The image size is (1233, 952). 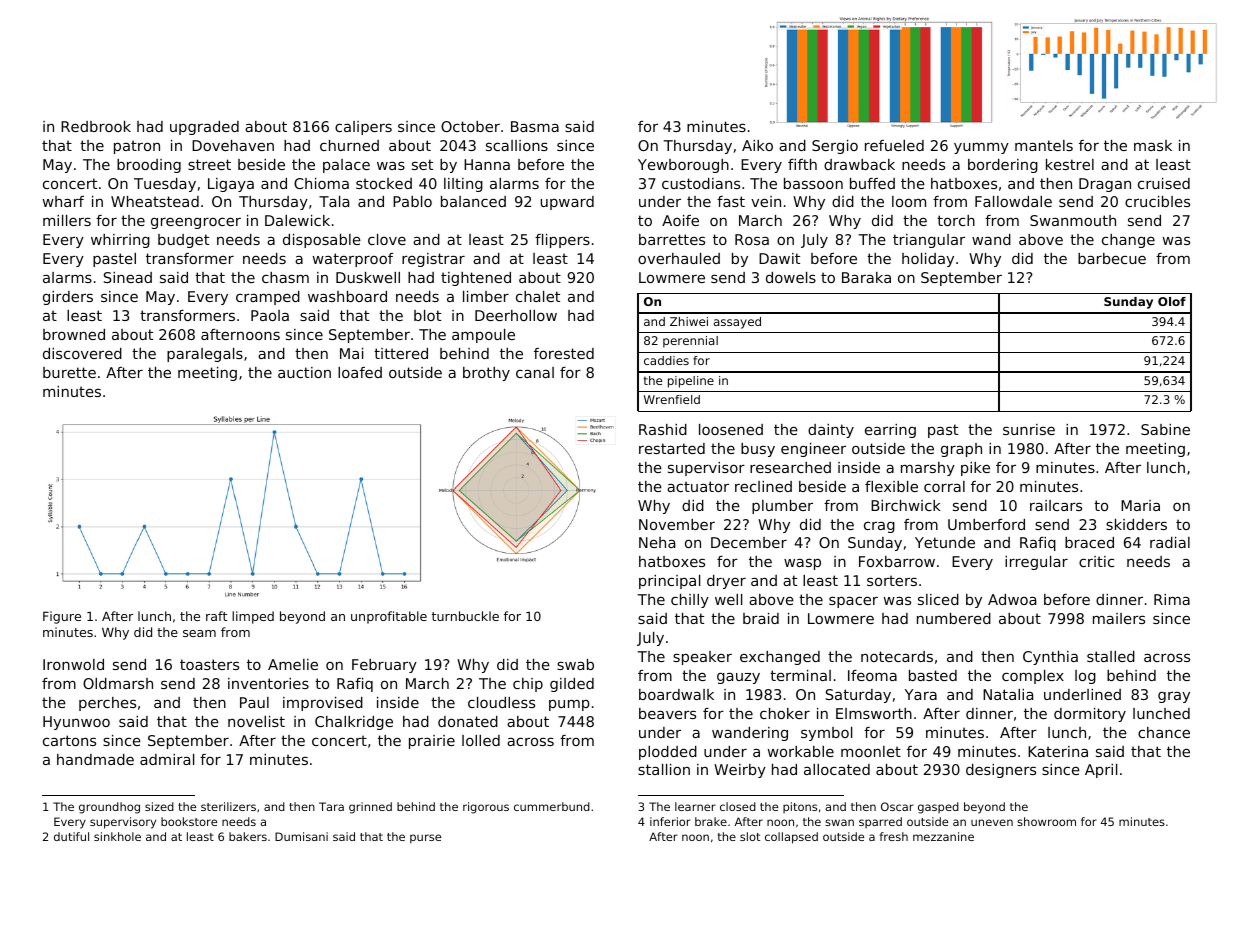 What do you see at coordinates (117, 836) in the screenshot?
I see `sinkhole` at bounding box center [117, 836].
